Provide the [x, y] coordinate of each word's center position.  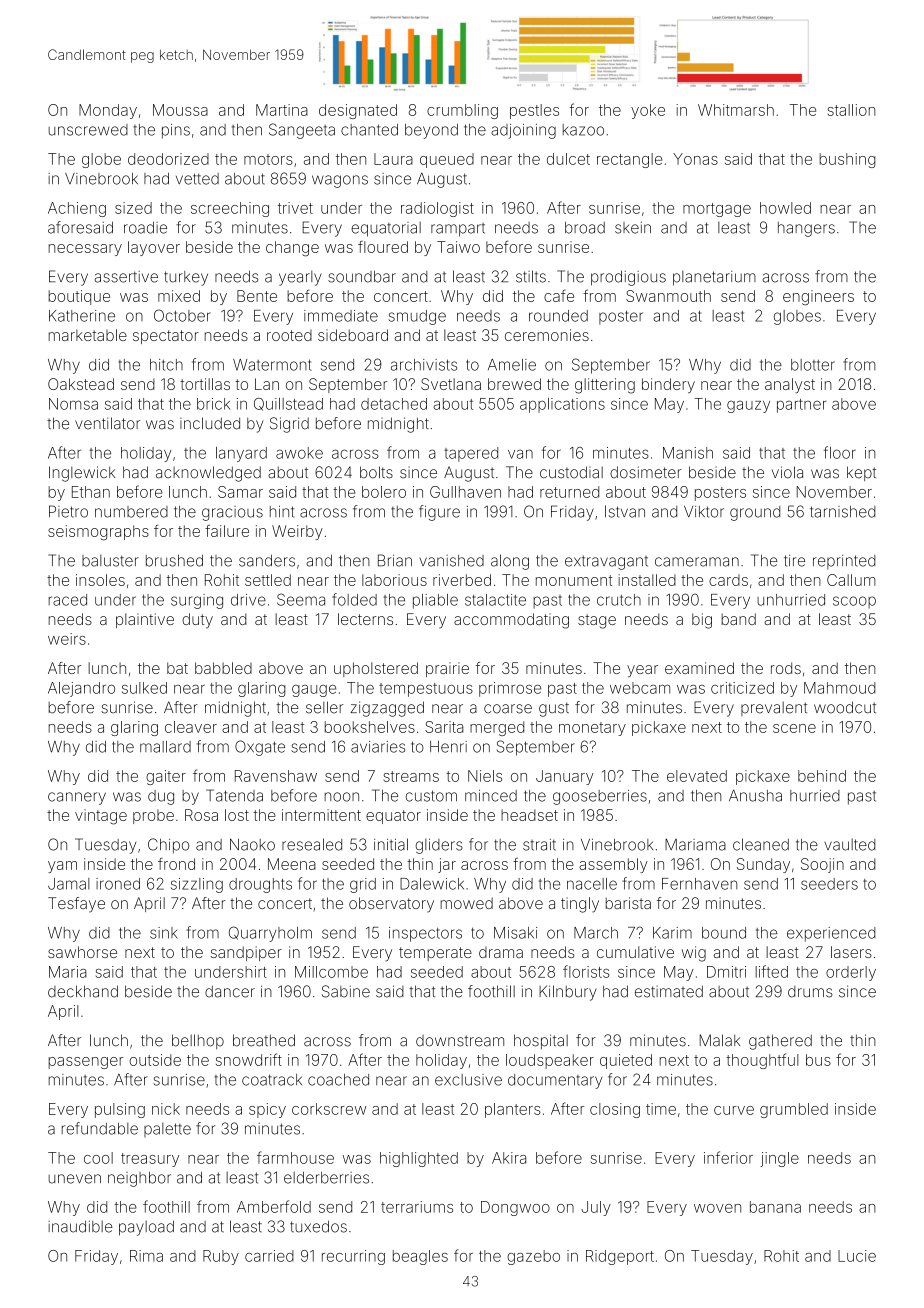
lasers [851, 952]
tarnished [843, 512]
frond [176, 864]
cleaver [191, 727]
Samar [240, 492]
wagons [340, 181]
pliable [435, 601]
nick [166, 1109]
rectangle [629, 160]
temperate [435, 954]
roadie [145, 228]
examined [699, 668]
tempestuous [426, 690]
